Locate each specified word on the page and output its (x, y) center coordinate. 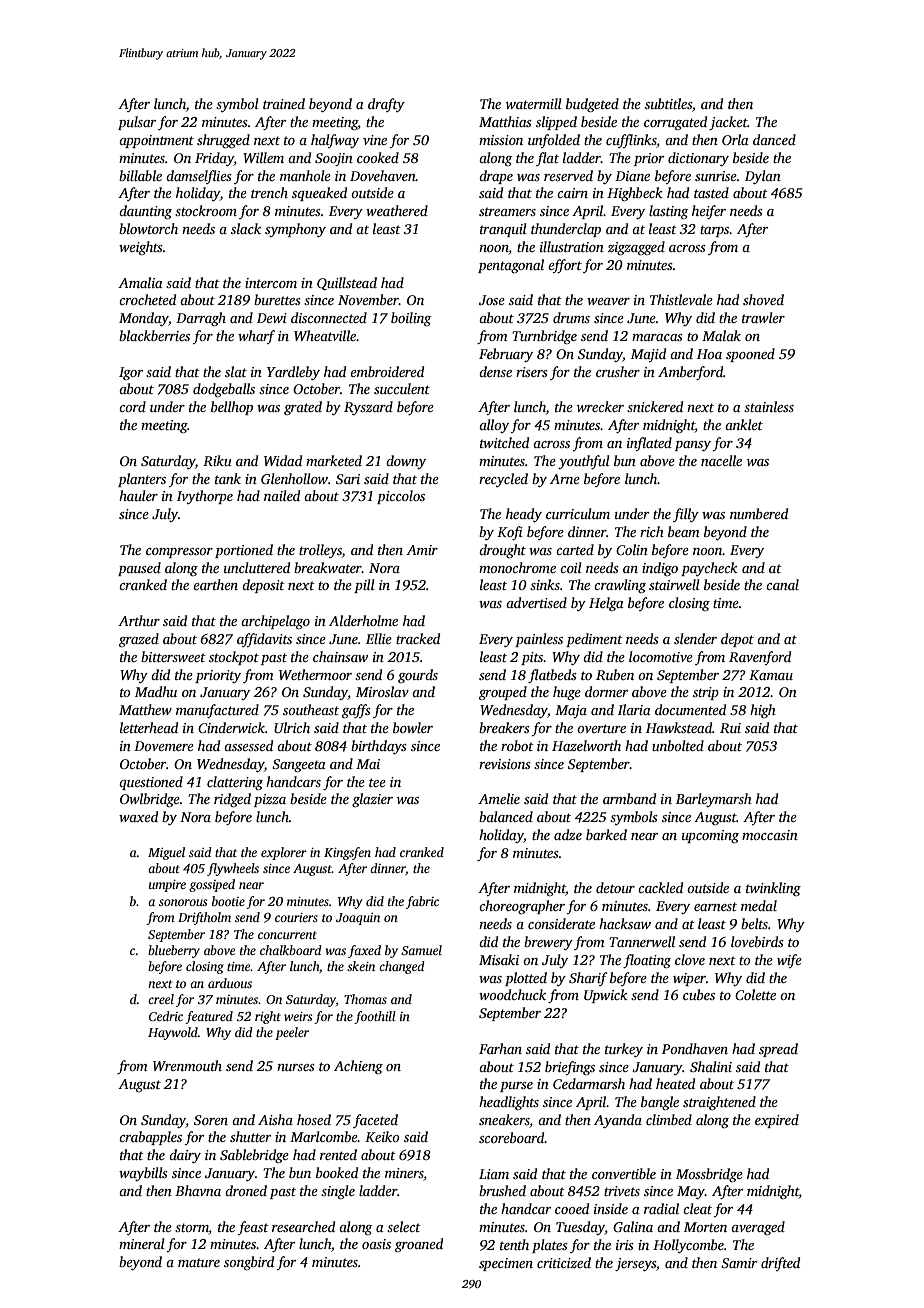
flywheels (233, 869)
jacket (728, 123)
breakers (504, 727)
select (404, 1226)
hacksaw (625, 923)
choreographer (522, 907)
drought (502, 551)
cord (132, 406)
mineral (142, 1243)
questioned (151, 783)
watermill (534, 103)
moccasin (770, 835)
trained (284, 103)
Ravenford (760, 658)
